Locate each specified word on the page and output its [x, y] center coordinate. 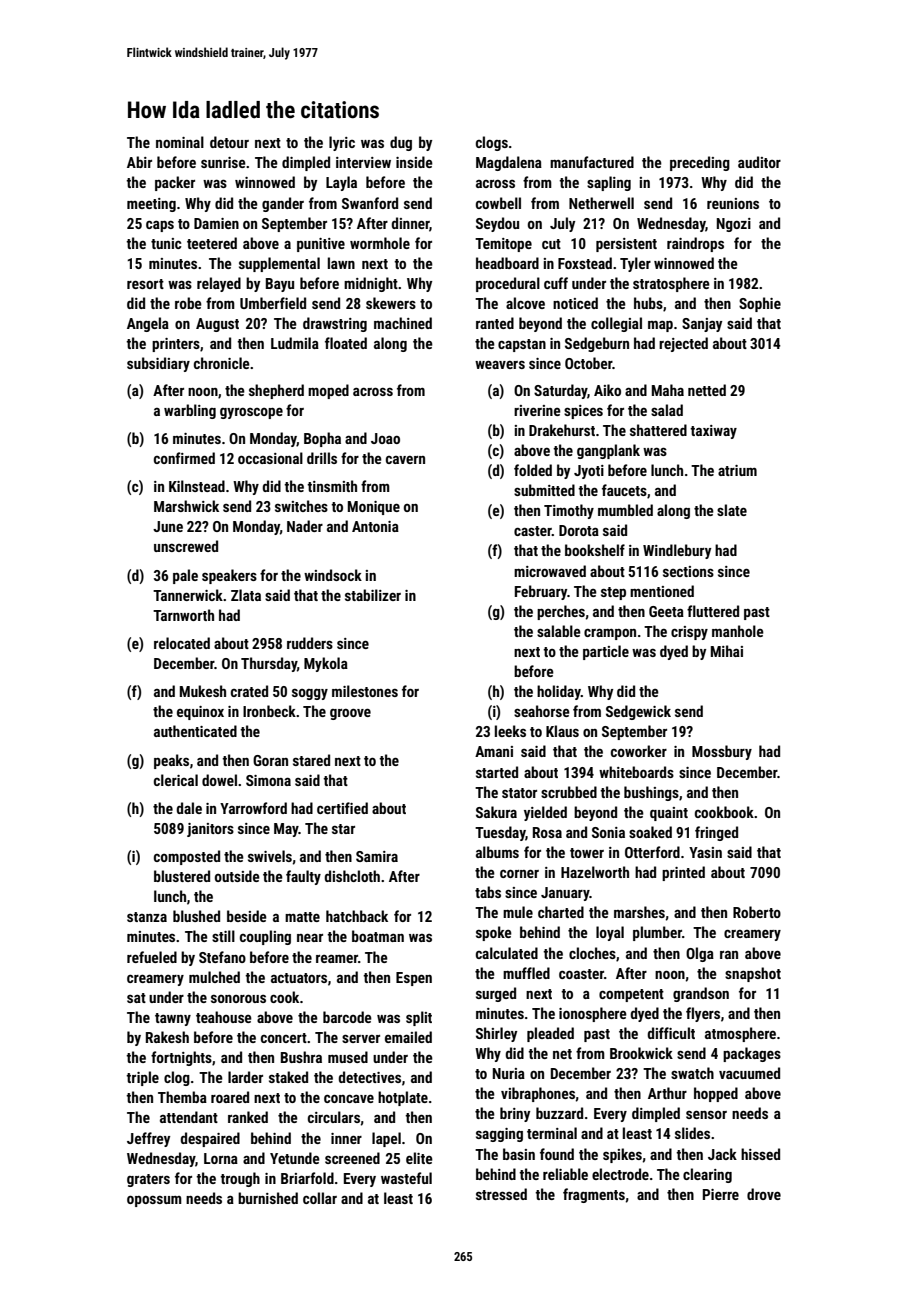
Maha [668, 390]
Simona [268, 780]
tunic [166, 243]
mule [518, 912]
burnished [268, 1198]
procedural [508, 284]
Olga [700, 954]
